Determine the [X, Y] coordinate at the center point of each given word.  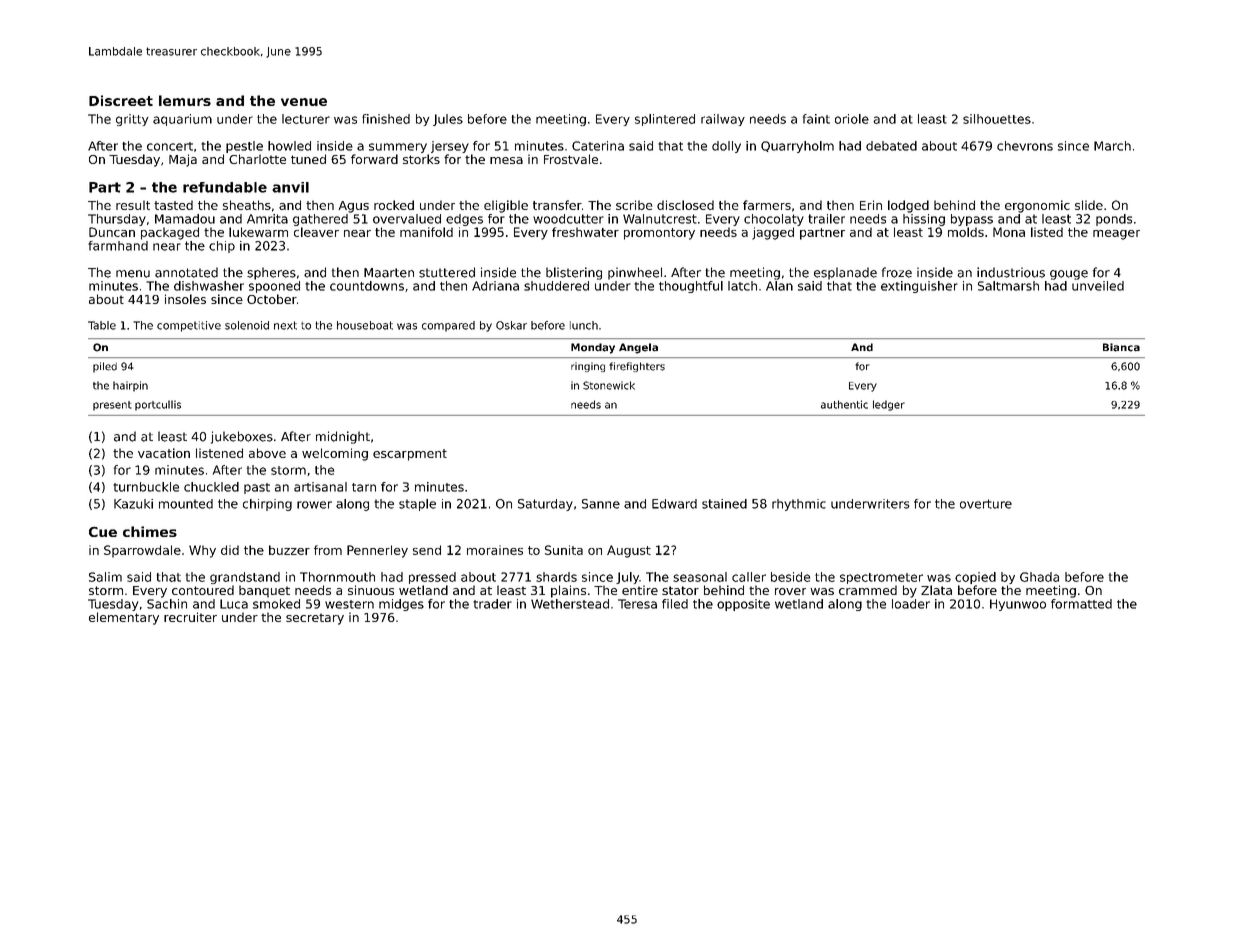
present [112, 406]
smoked [276, 604]
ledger [889, 405]
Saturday [545, 505]
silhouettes [997, 119]
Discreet [121, 100]
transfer [557, 205]
